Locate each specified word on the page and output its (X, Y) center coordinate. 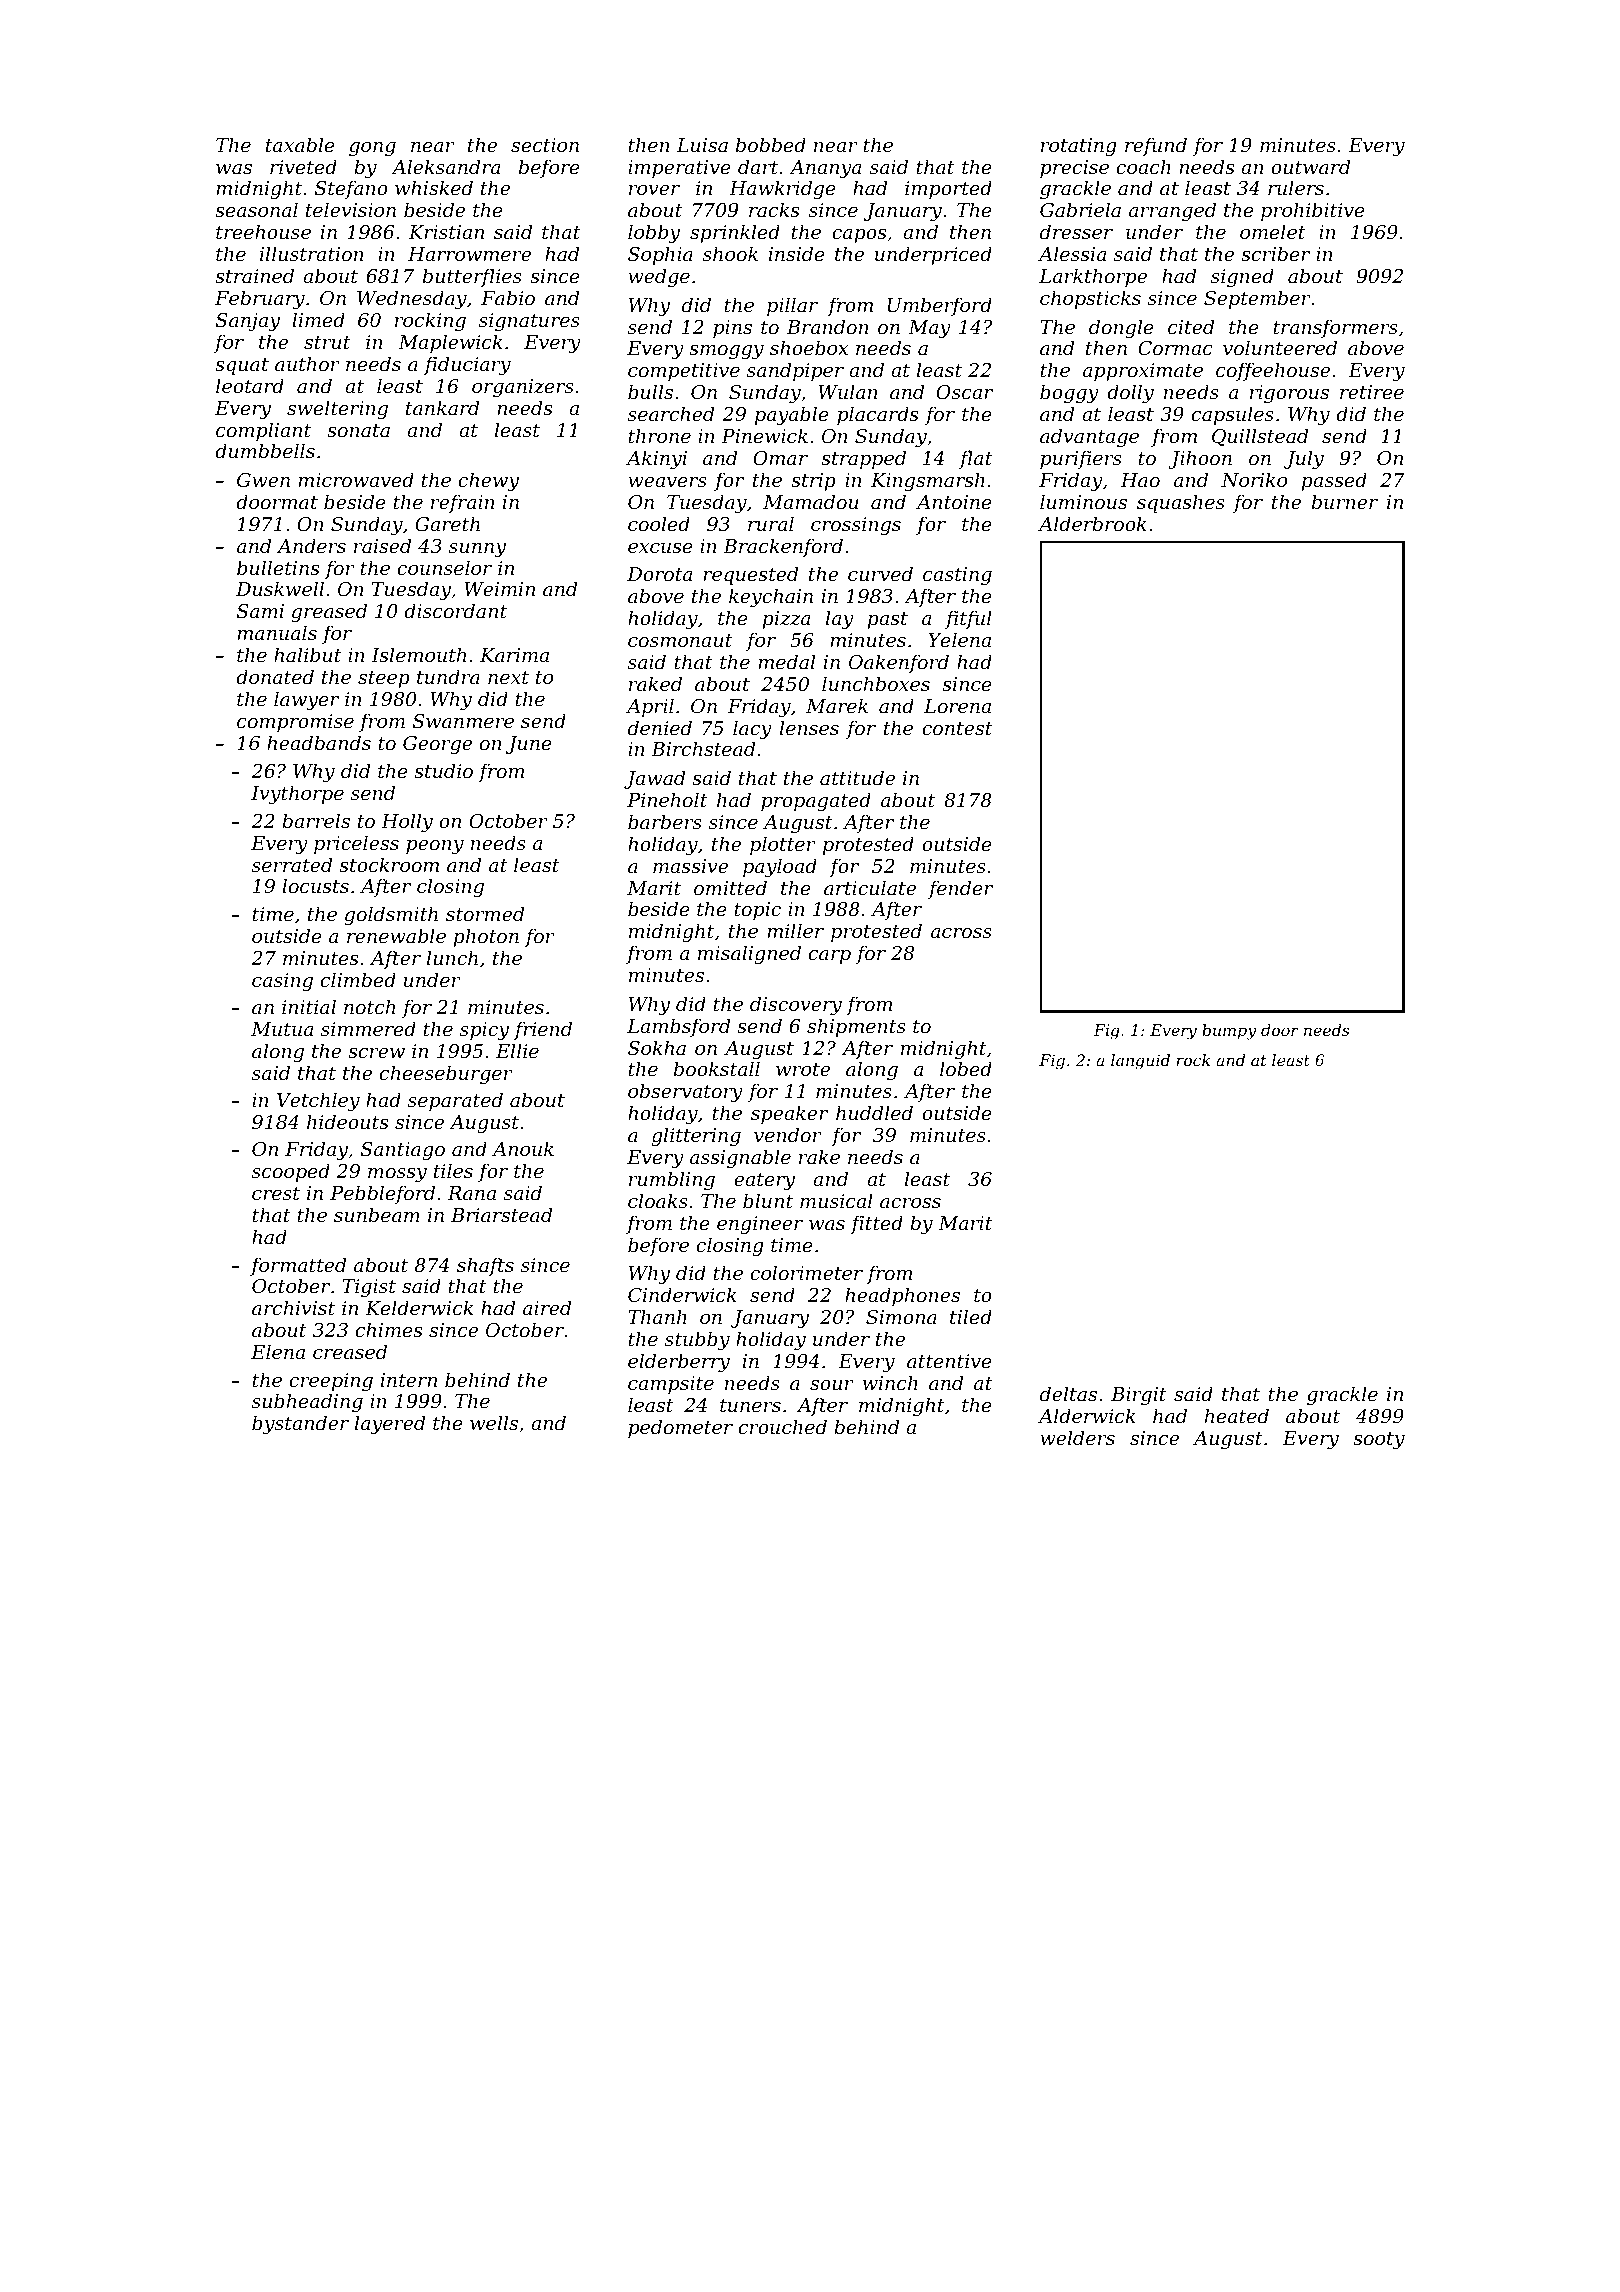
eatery (764, 1181)
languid (1140, 1062)
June (529, 745)
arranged (1172, 211)
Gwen (263, 480)
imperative (679, 169)
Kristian (446, 232)
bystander (300, 1424)
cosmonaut (680, 640)
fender (960, 889)
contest (957, 728)
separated (455, 1101)
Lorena (957, 706)
